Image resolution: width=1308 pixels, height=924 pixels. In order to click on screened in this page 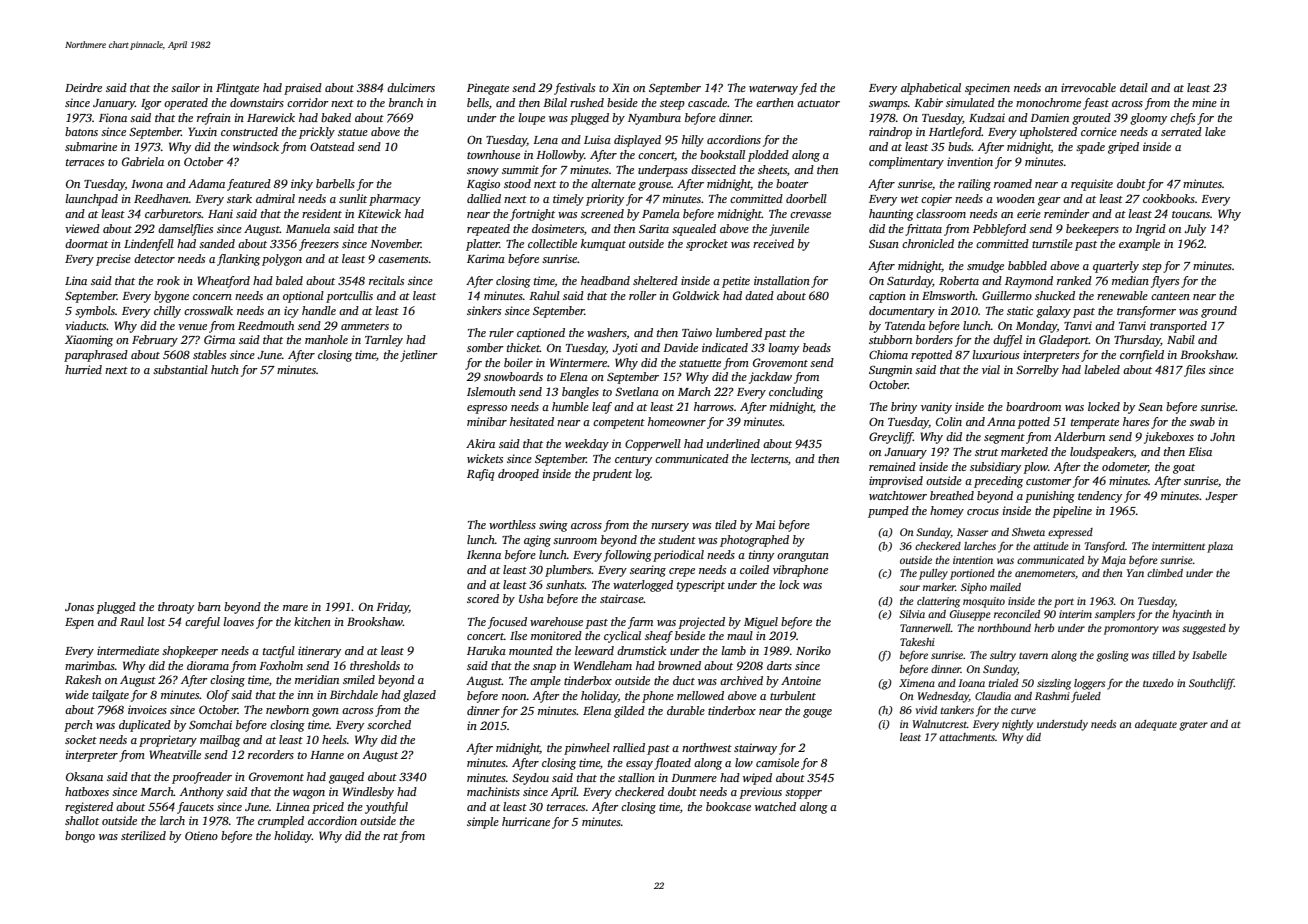, I will do `click(602, 213)`.
